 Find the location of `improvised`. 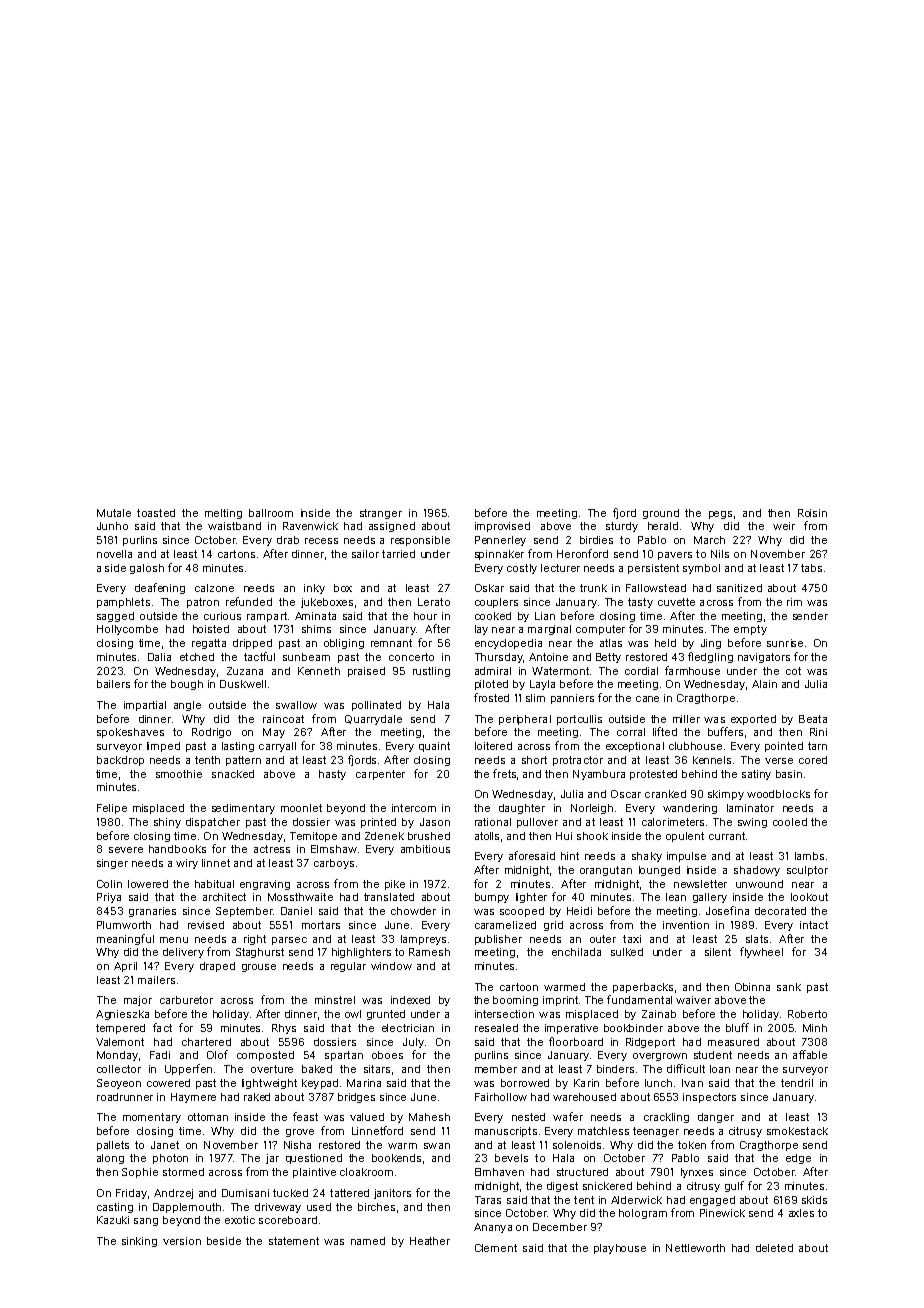

improvised is located at coordinates (502, 527).
